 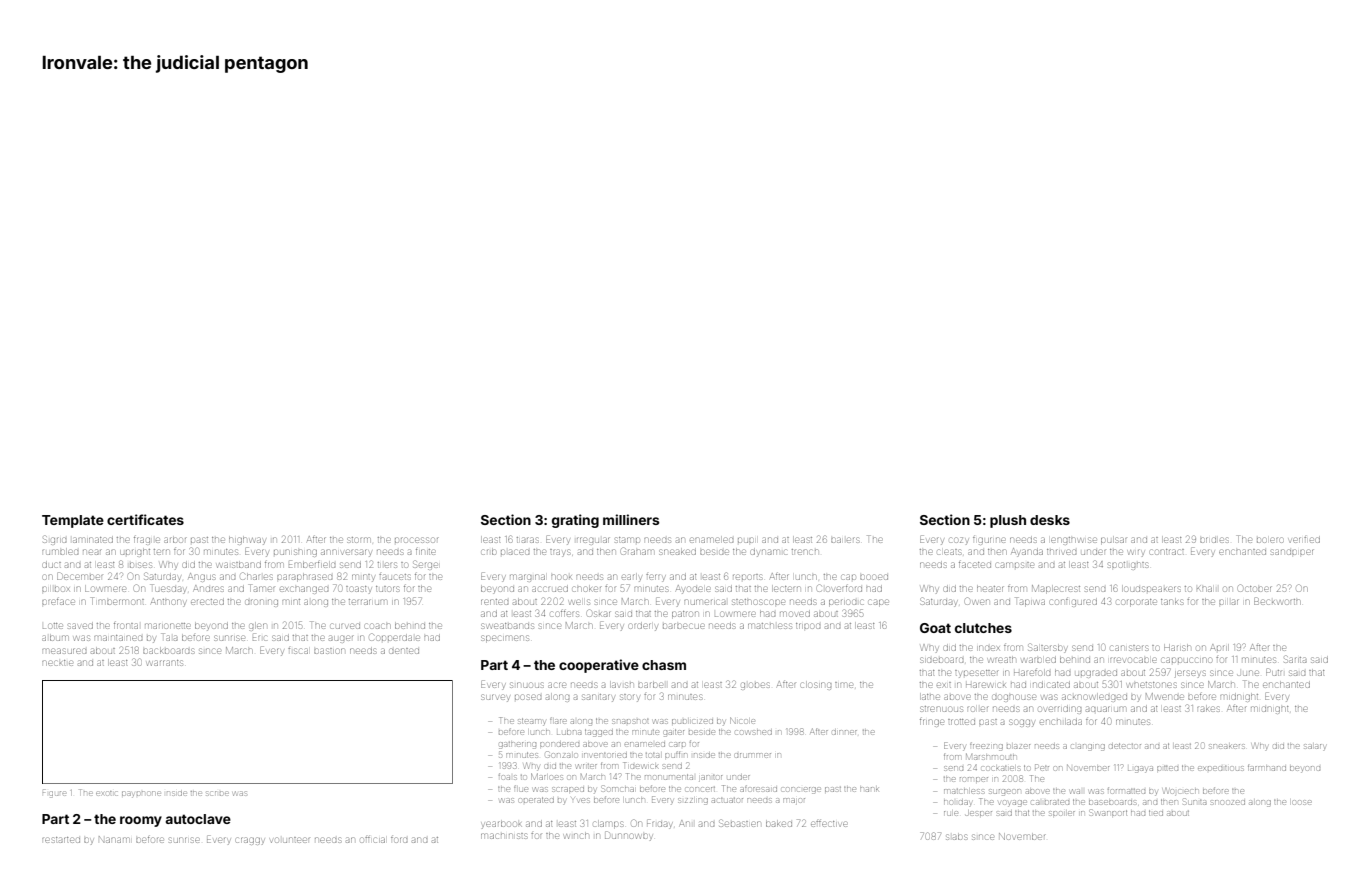 What do you see at coordinates (727, 800) in the screenshot?
I see `actuator` at bounding box center [727, 800].
